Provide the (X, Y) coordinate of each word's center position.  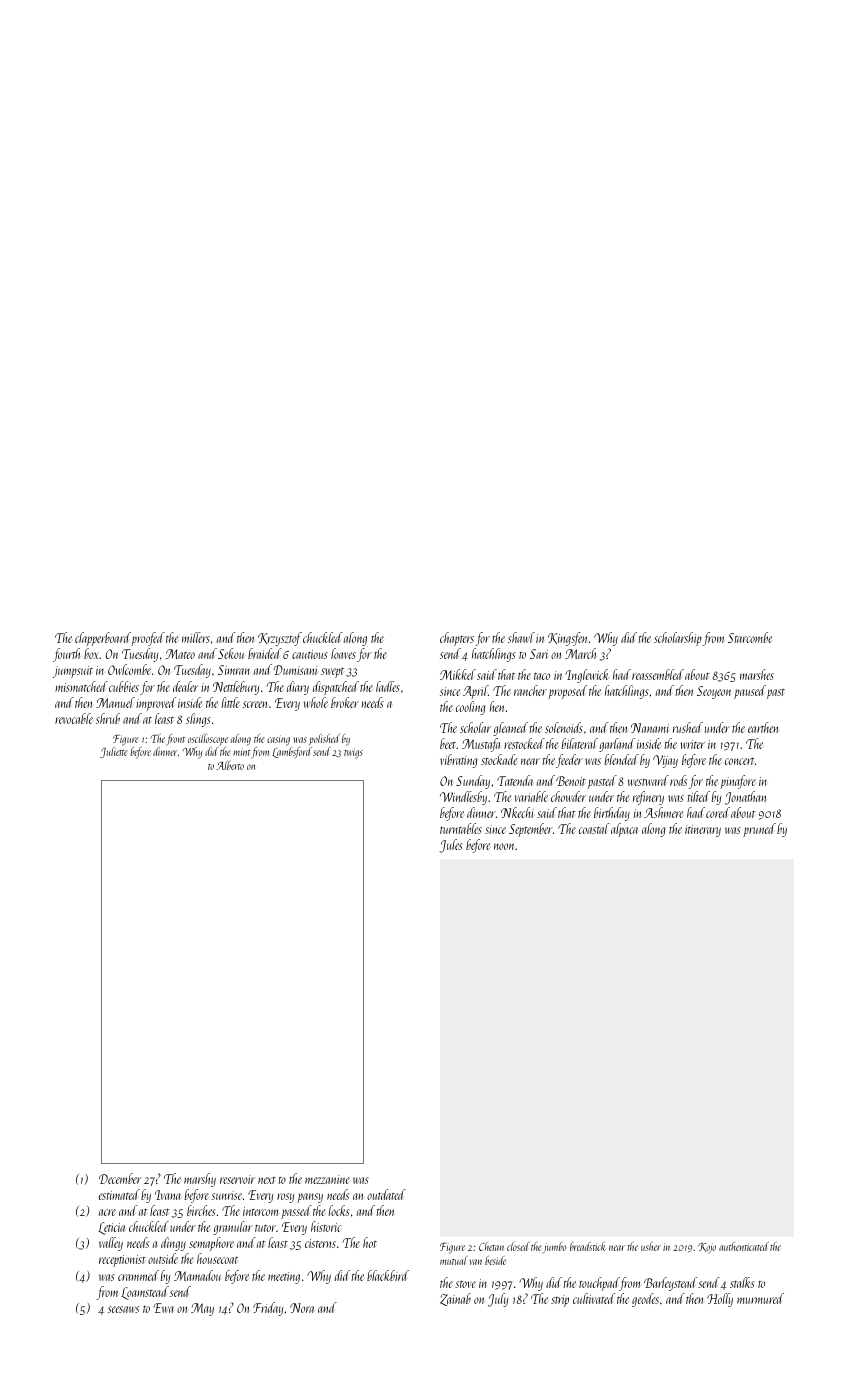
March (580, 653)
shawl (521, 637)
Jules (451, 846)
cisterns (320, 1243)
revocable (74, 718)
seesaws (123, 1309)
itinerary (703, 831)
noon (505, 846)
